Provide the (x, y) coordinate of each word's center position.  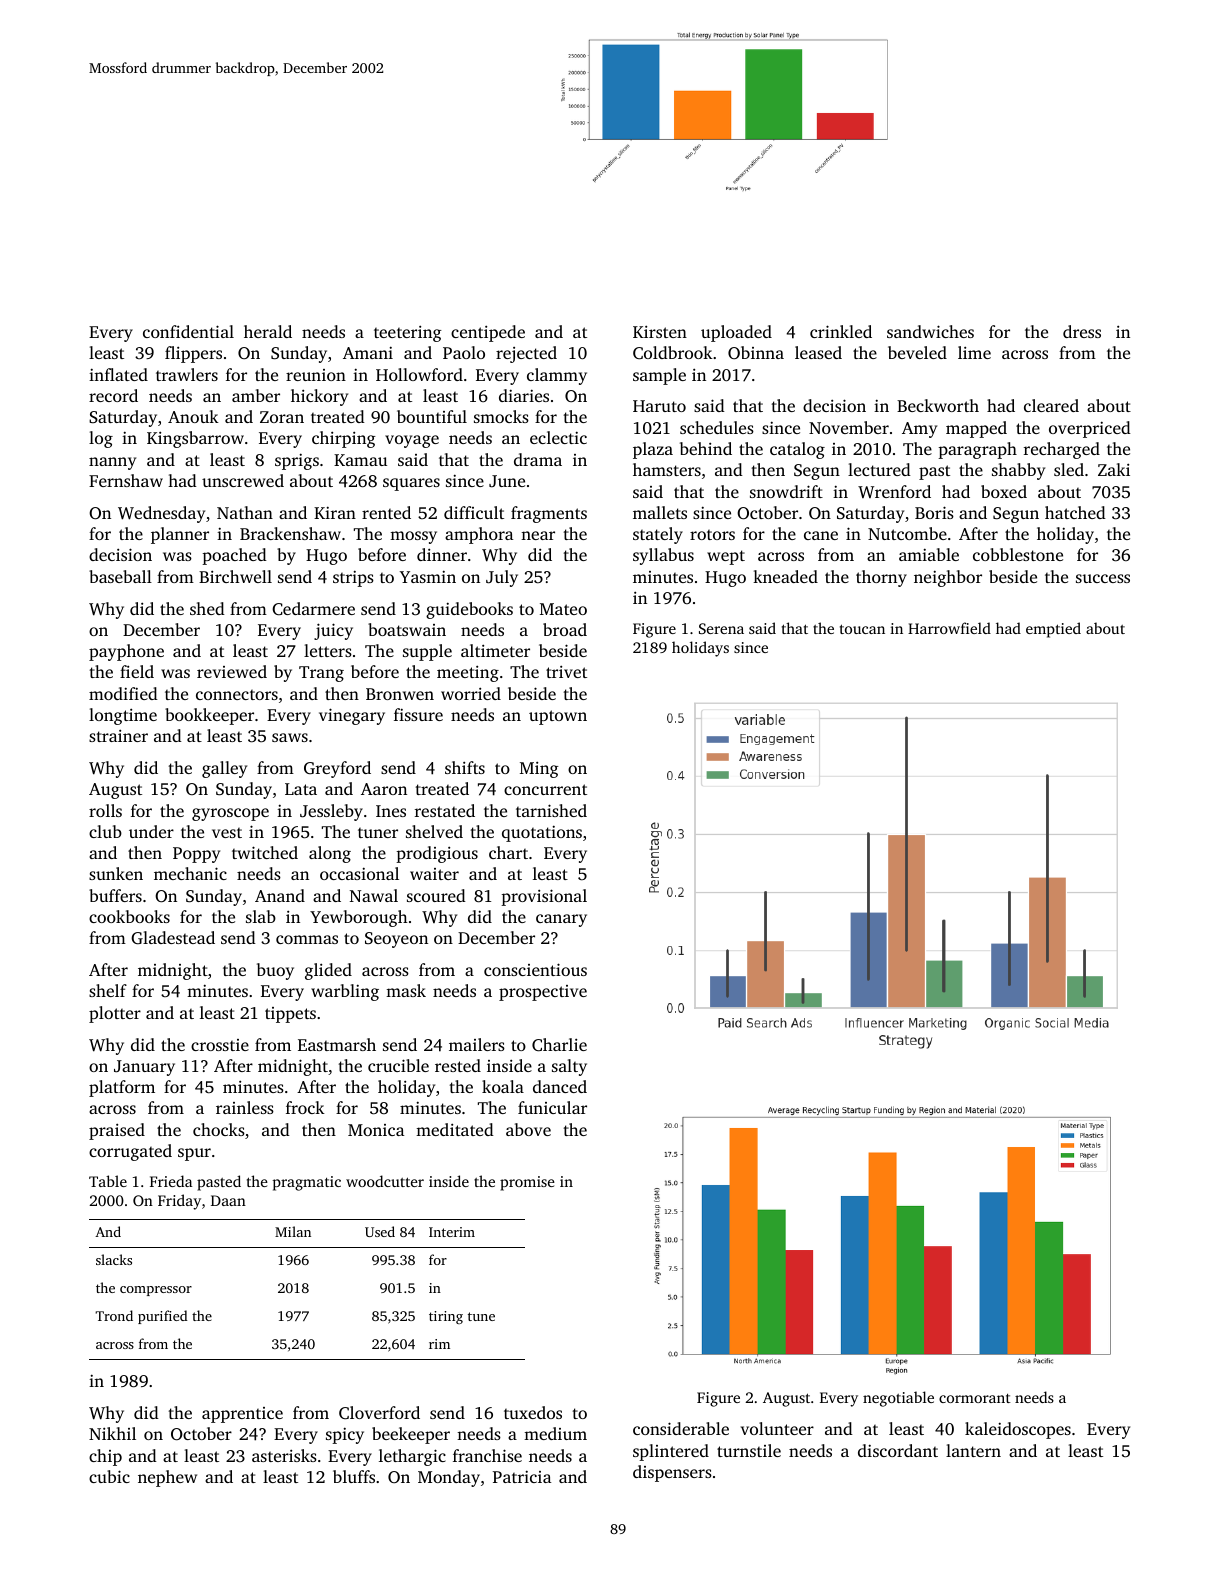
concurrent (545, 789)
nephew (167, 1478)
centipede (488, 333)
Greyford (337, 769)
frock (305, 1107)
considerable (681, 1428)
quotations (542, 833)
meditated (455, 1129)
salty (569, 1067)
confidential (188, 331)
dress (1082, 331)
